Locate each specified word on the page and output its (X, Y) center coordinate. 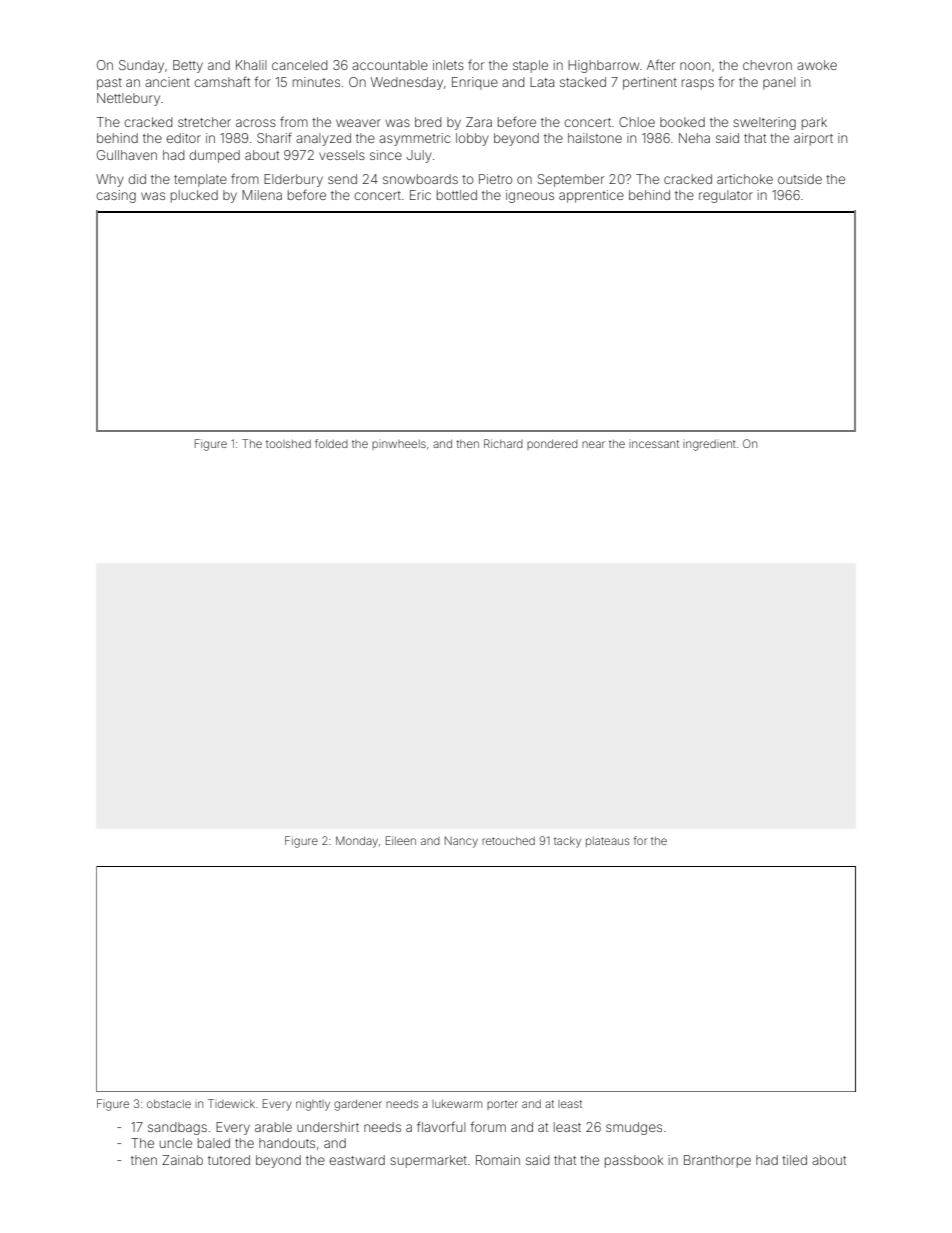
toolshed (288, 444)
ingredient (709, 445)
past (109, 84)
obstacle (169, 1104)
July (419, 156)
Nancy (461, 842)
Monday (357, 842)
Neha (694, 138)
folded (331, 443)
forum (488, 1126)
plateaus (607, 842)
